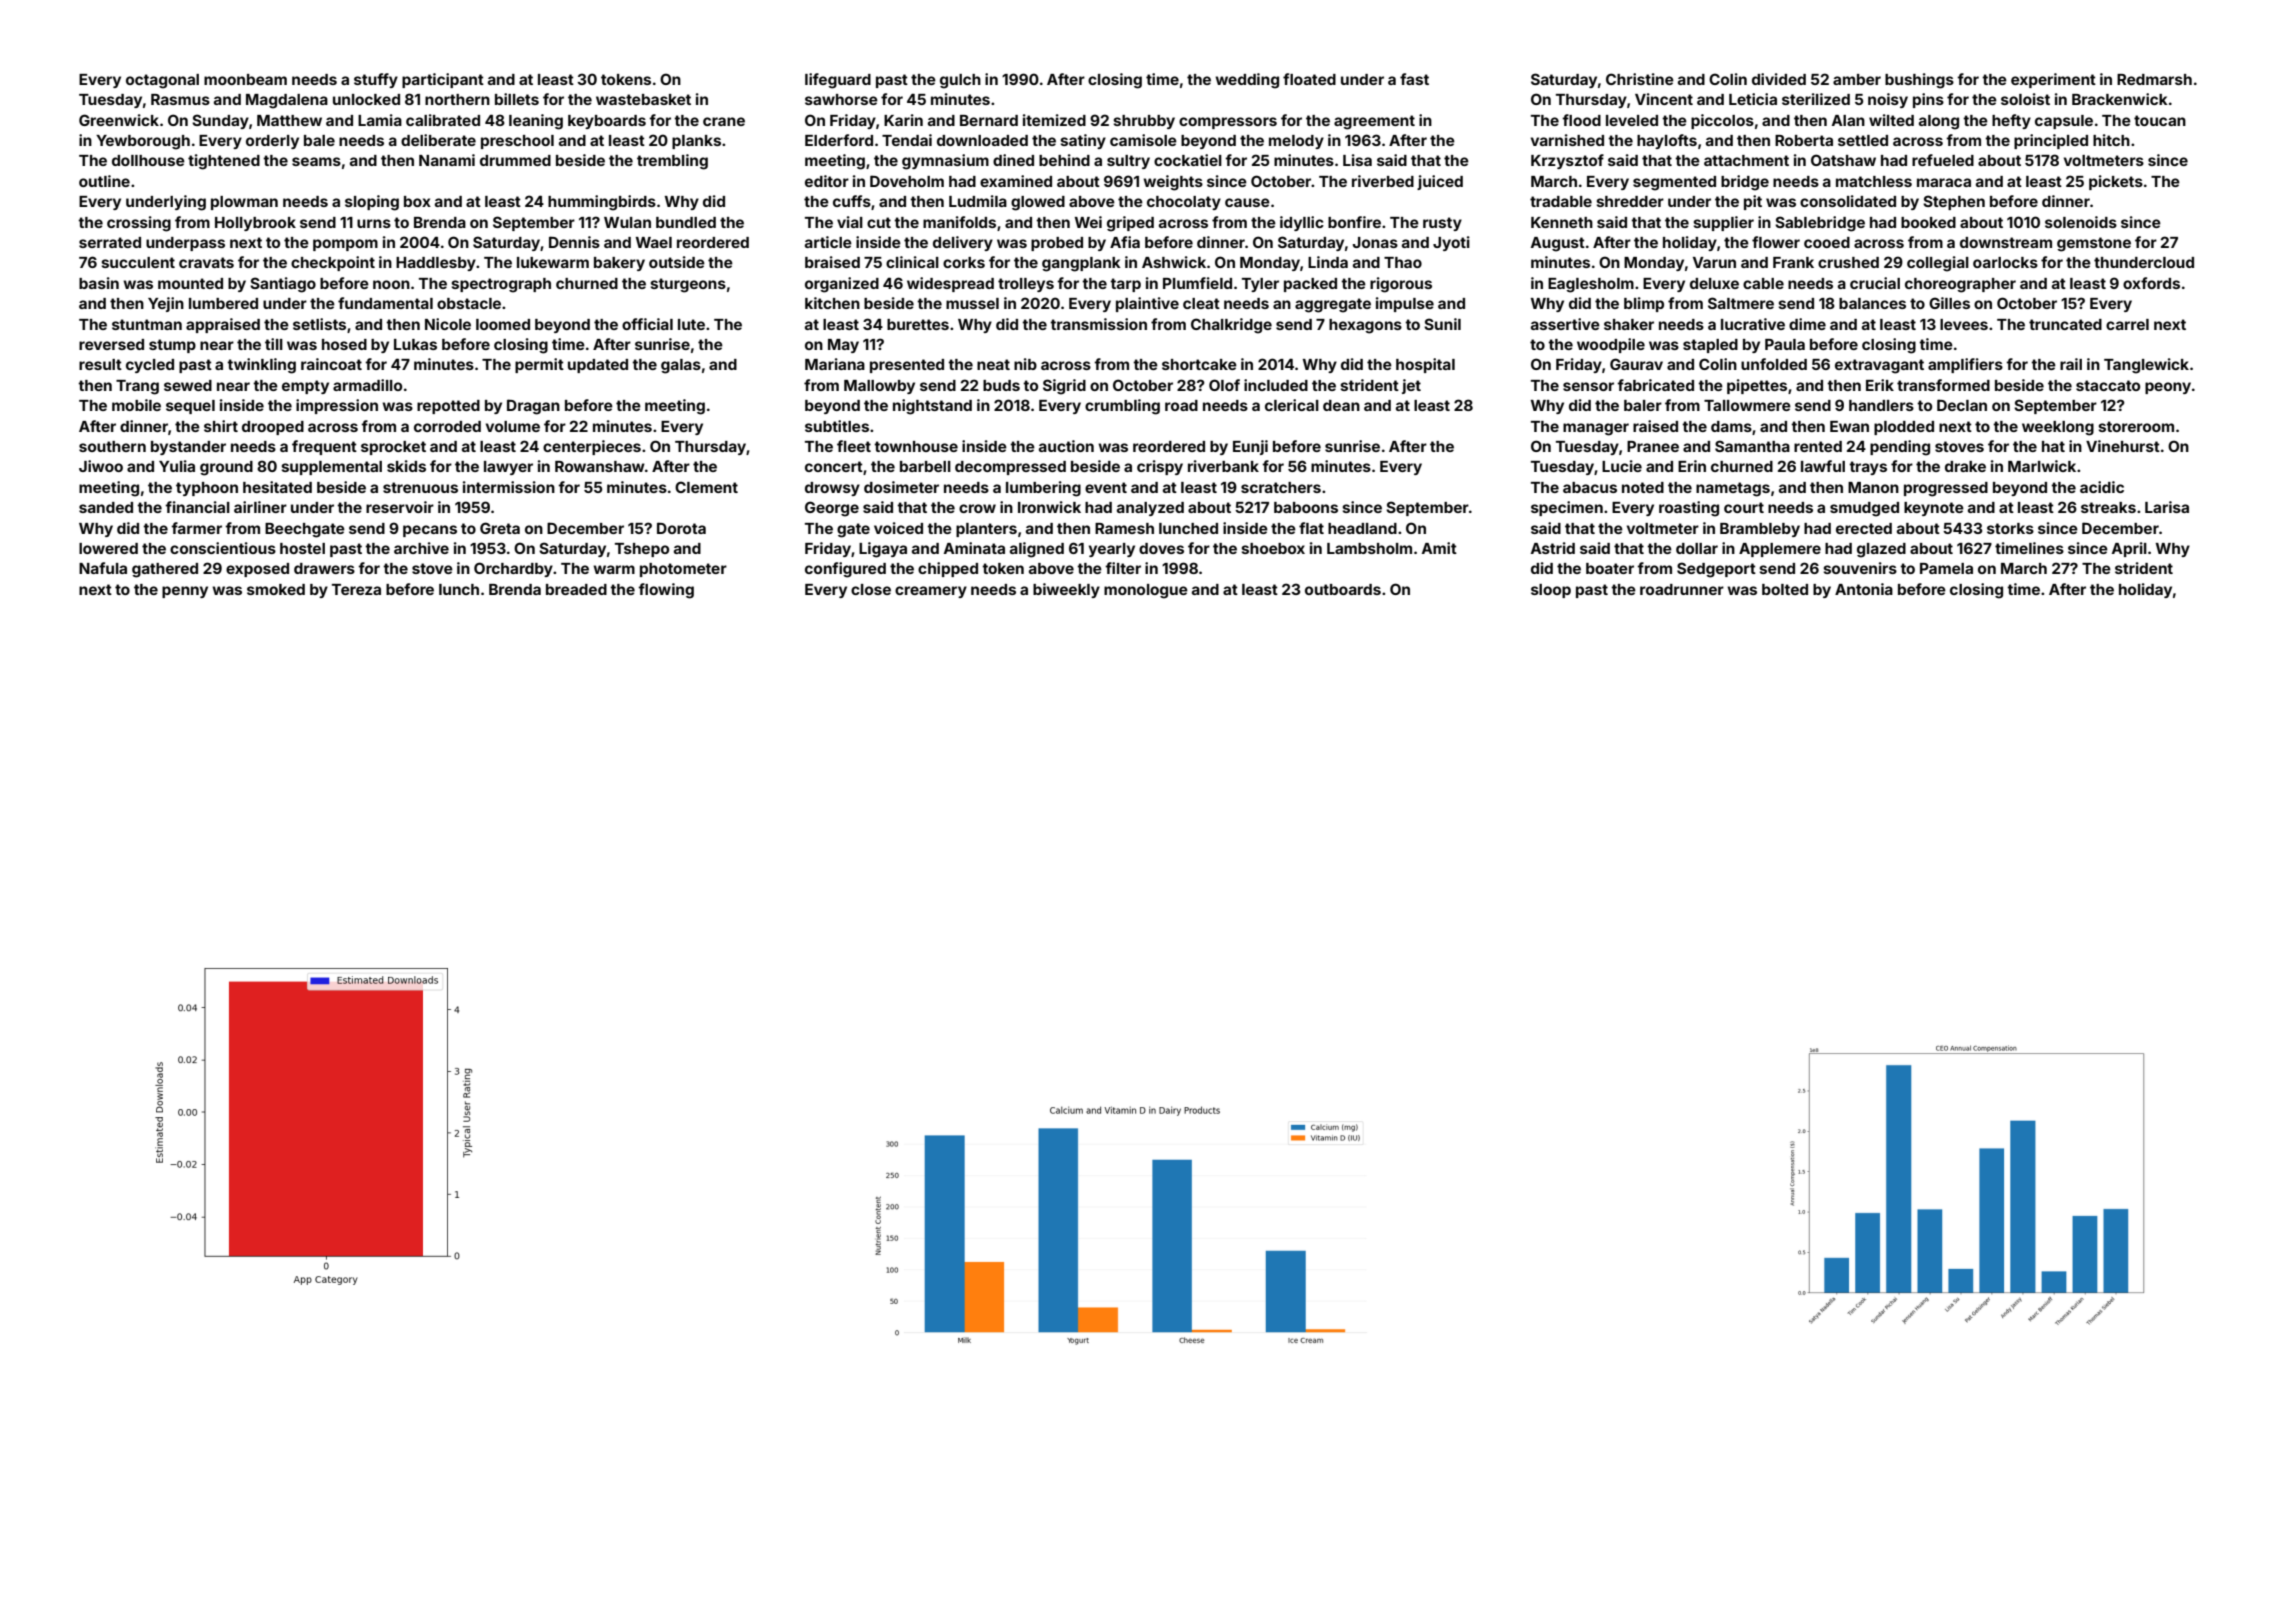 The width and height of the image is (2282, 1614). What do you see at coordinates (832, 303) in the image?
I see `kitchen` at bounding box center [832, 303].
